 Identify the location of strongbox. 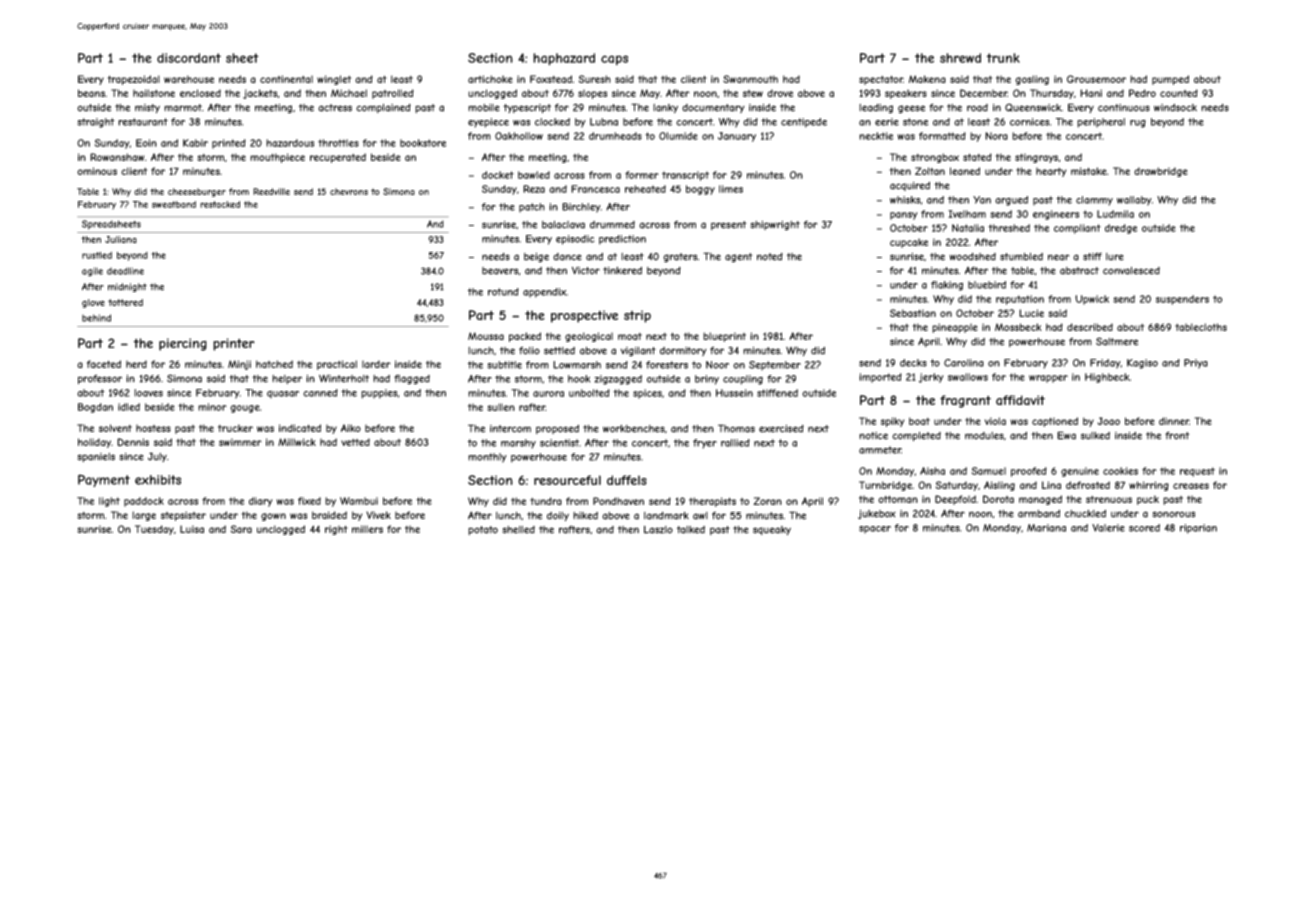
(935, 158).
